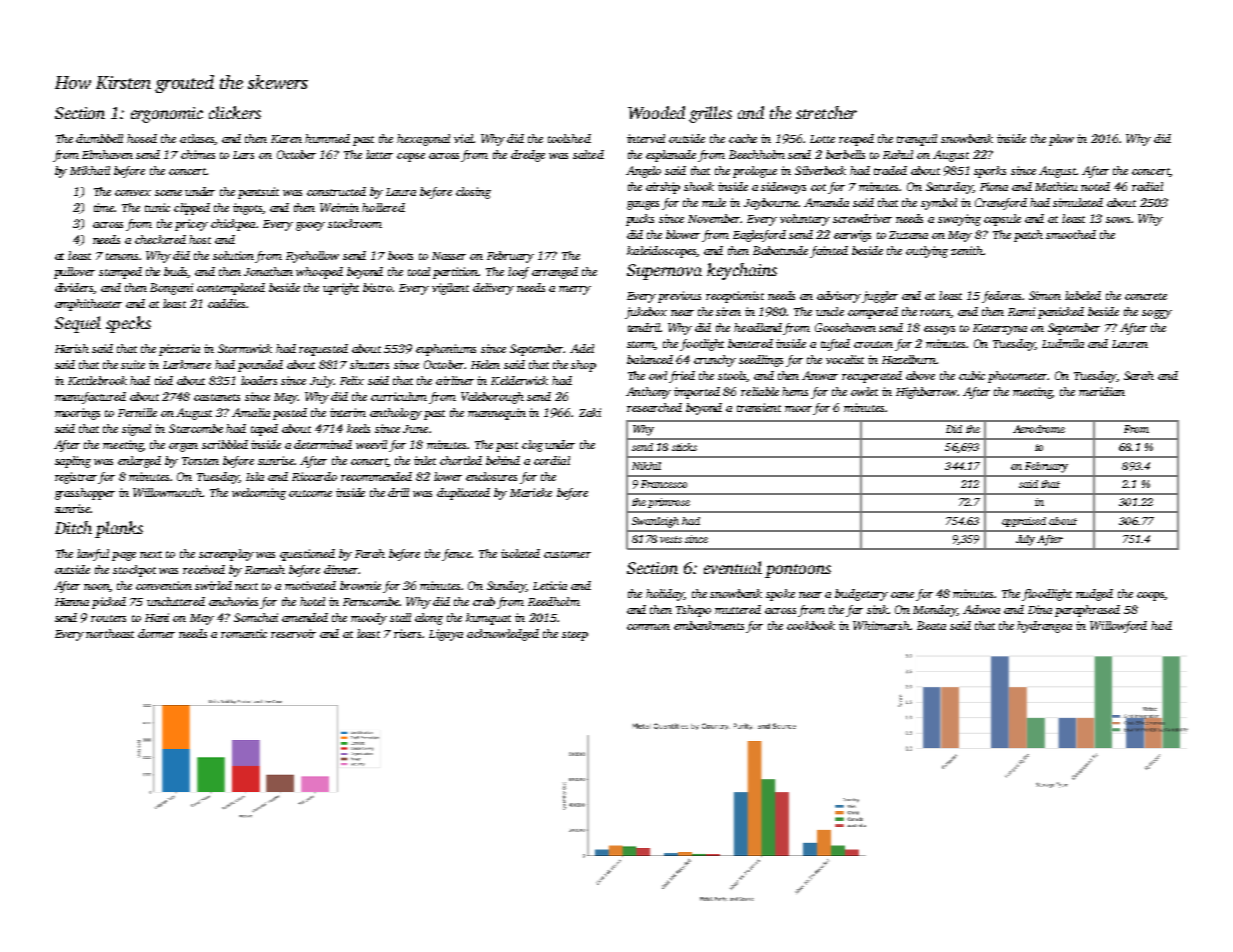 The width and height of the screenshot is (1233, 952). Describe the element at coordinates (798, 571) in the screenshot. I see `pontoons` at that location.
